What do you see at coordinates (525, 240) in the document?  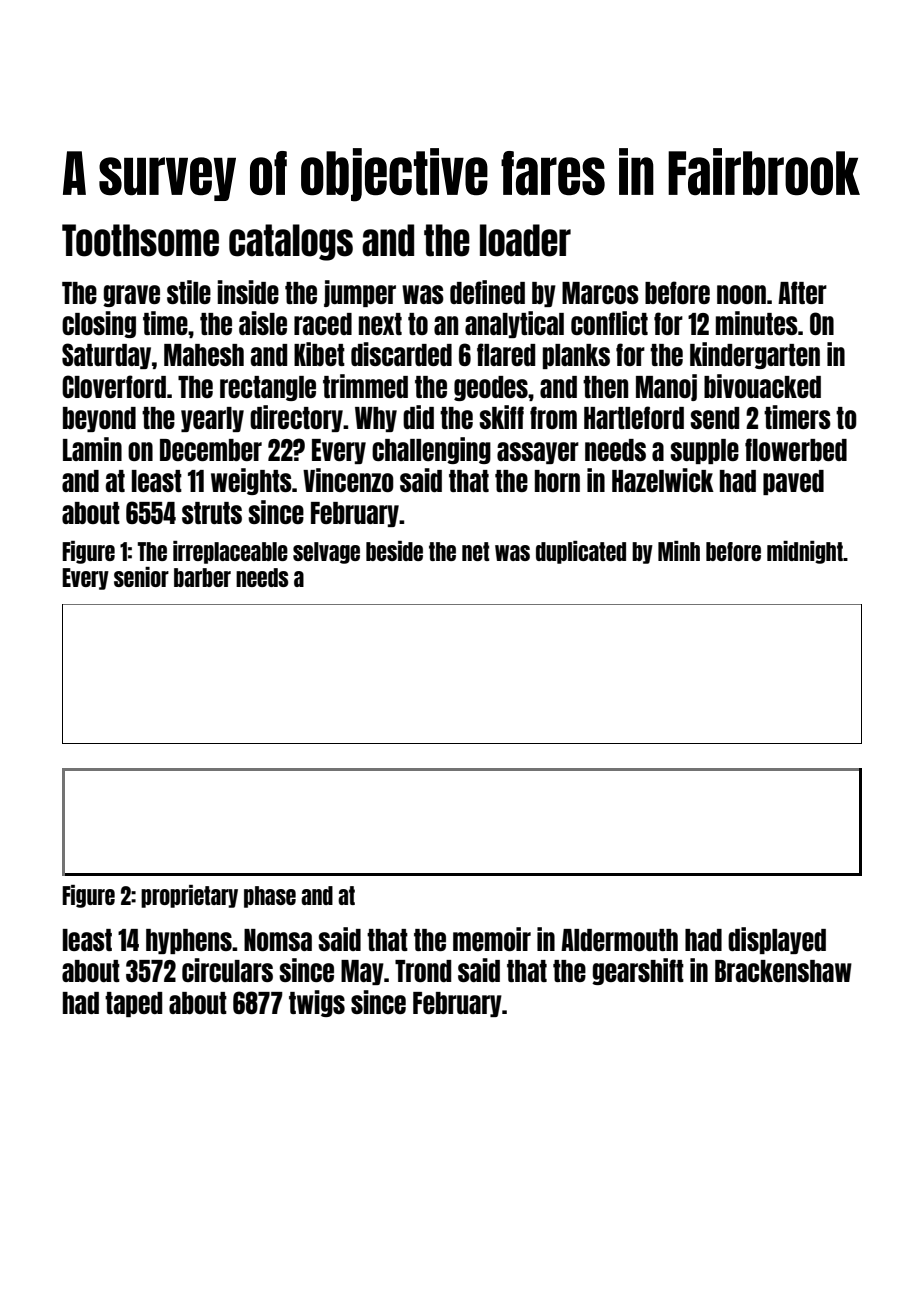 I see `loader` at bounding box center [525, 240].
